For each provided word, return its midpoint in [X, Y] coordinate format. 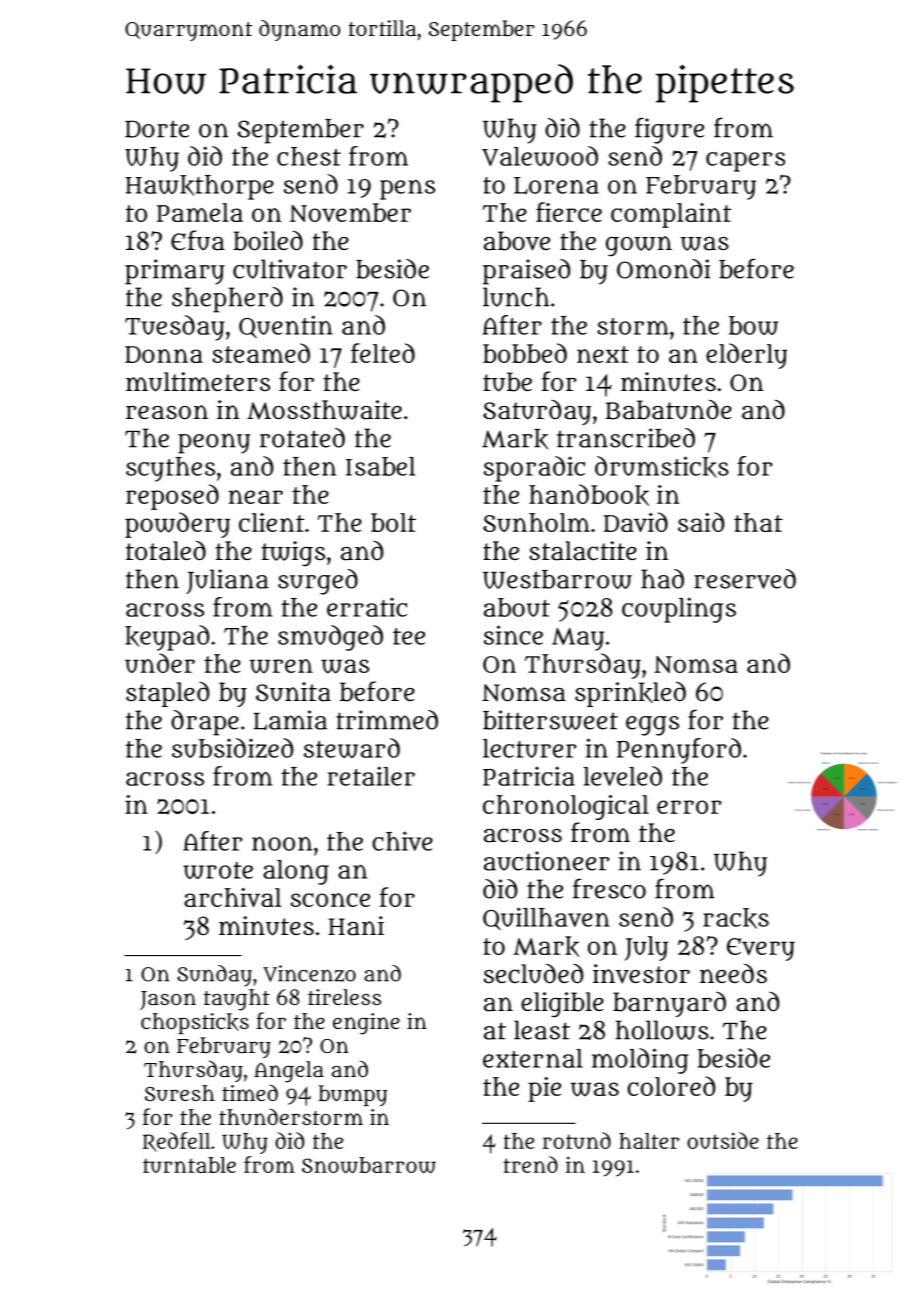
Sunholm [536, 522]
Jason [168, 1000]
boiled [268, 240]
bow [753, 325]
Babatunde [669, 409]
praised [526, 272]
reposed [172, 497]
